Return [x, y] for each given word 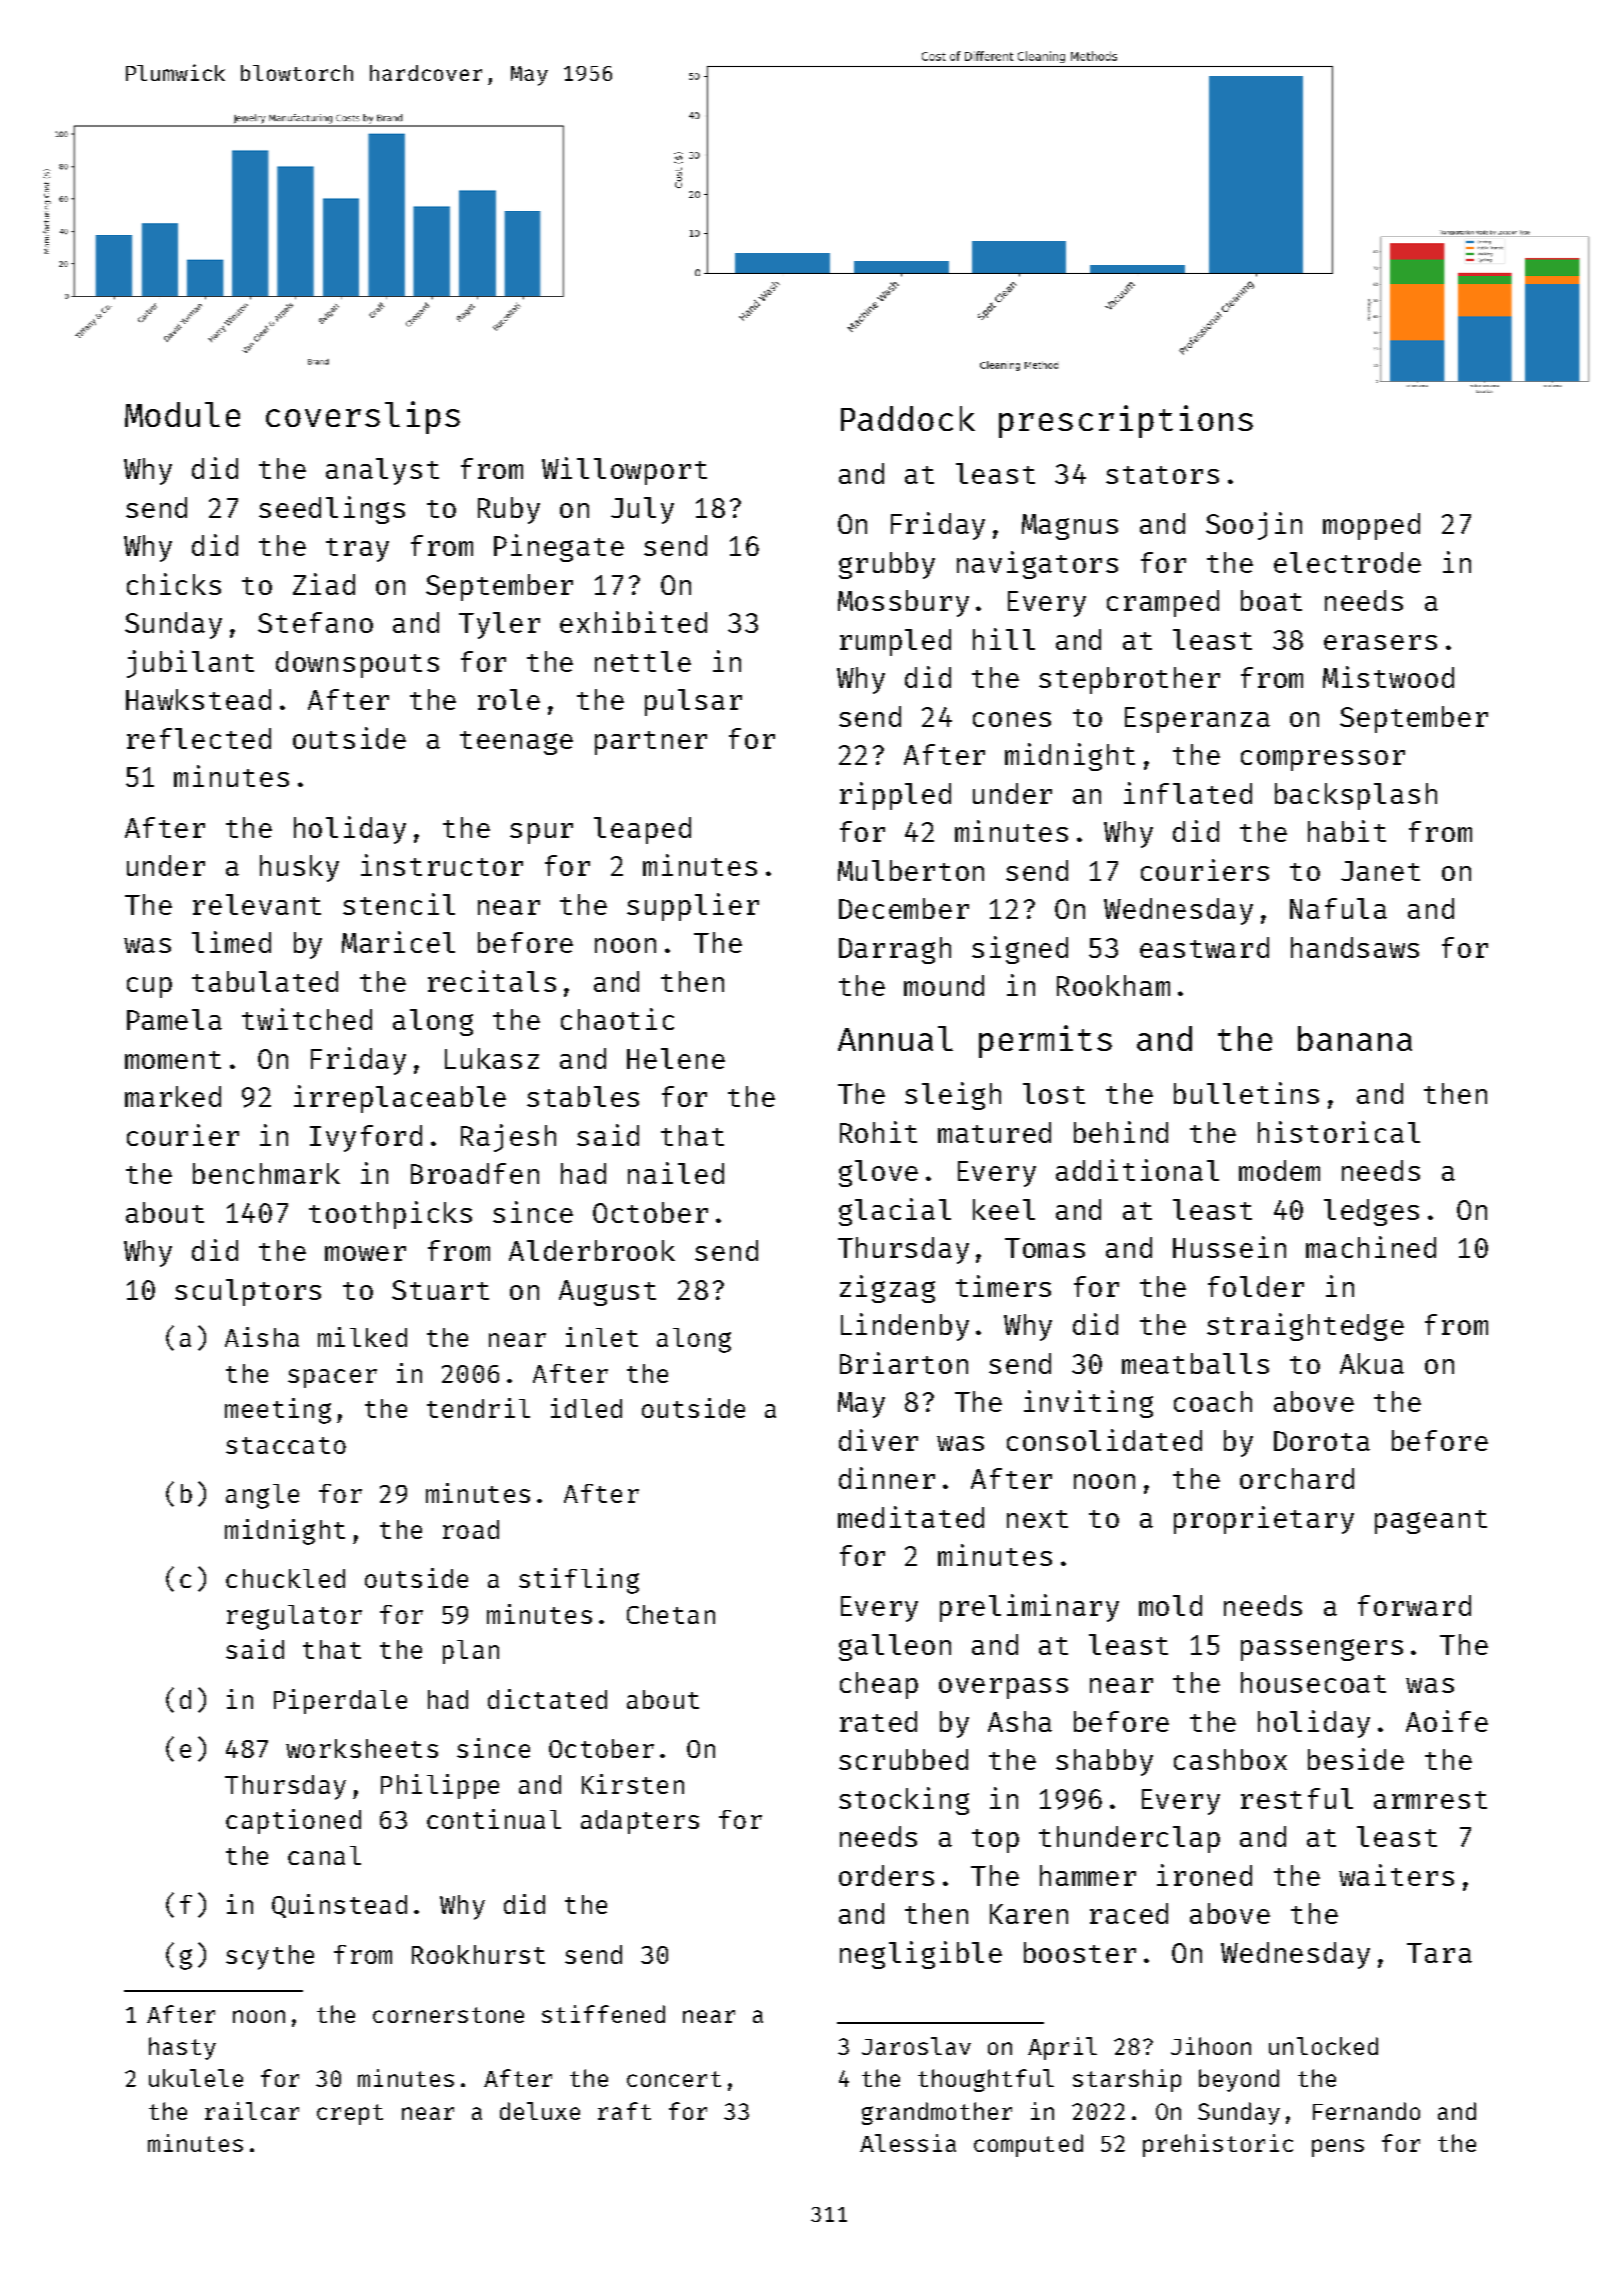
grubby [887, 565]
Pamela [174, 1019]
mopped [1371, 526]
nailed [676, 1173]
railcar [252, 2111]
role [509, 699]
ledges [1371, 1212]
